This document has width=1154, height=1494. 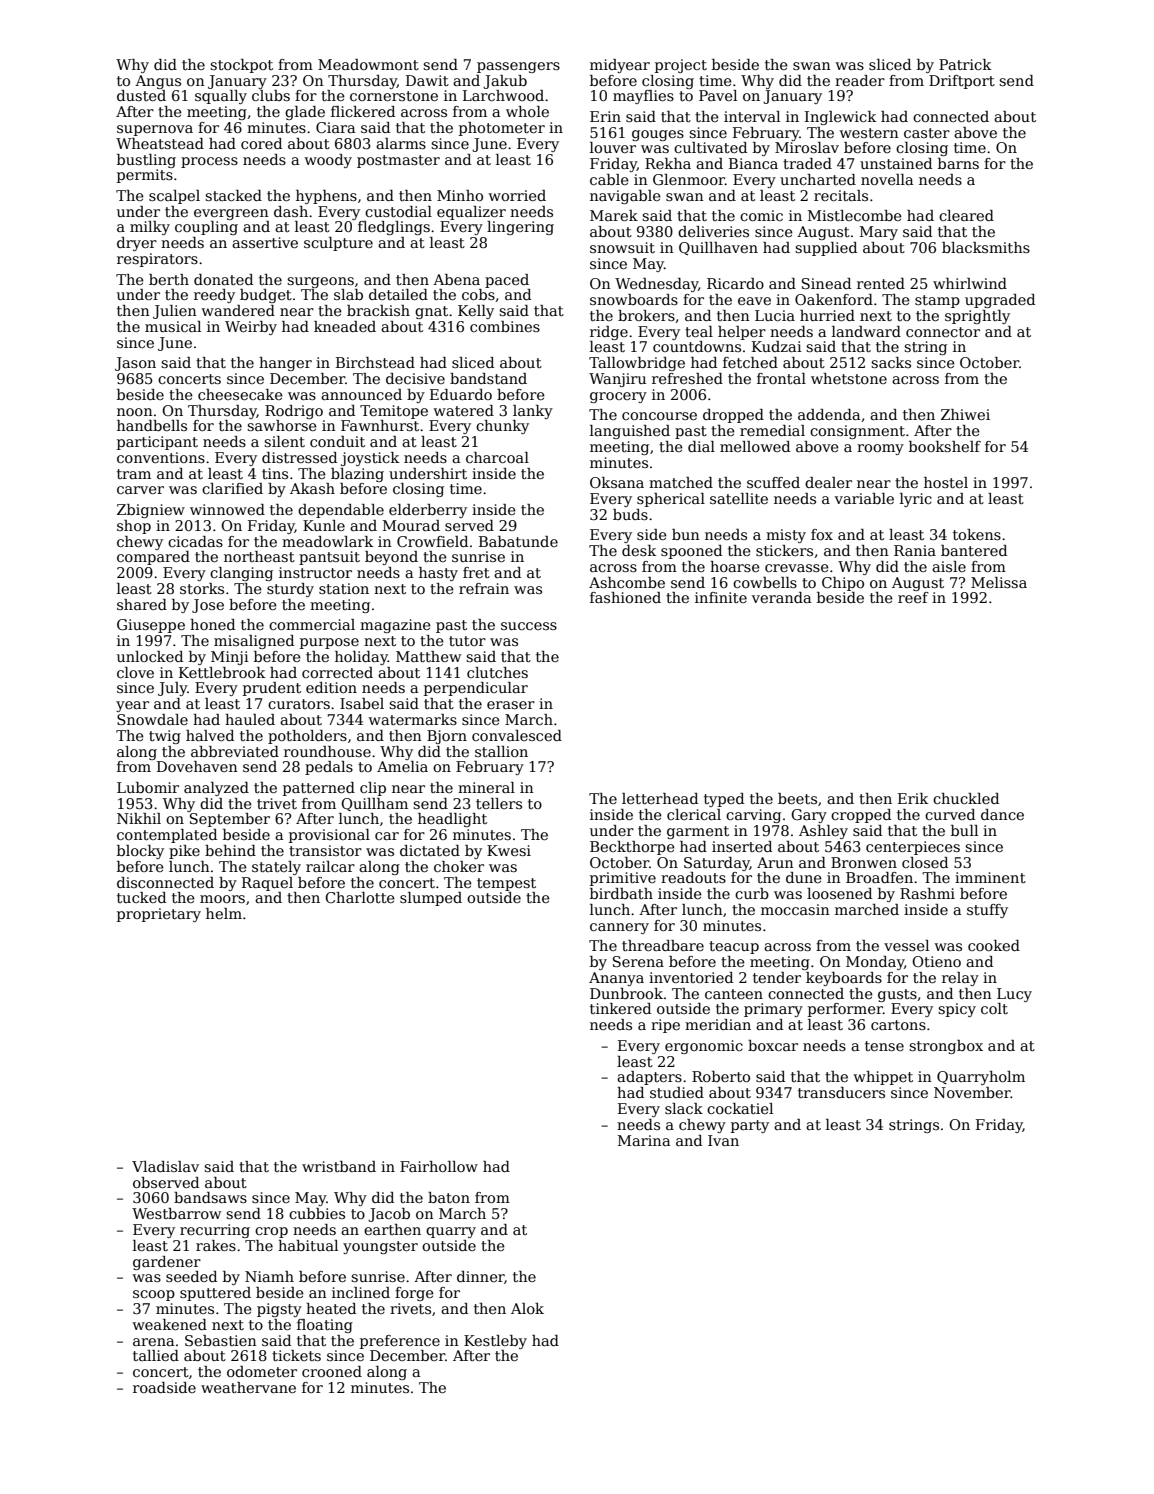 I want to click on project, so click(x=681, y=66).
